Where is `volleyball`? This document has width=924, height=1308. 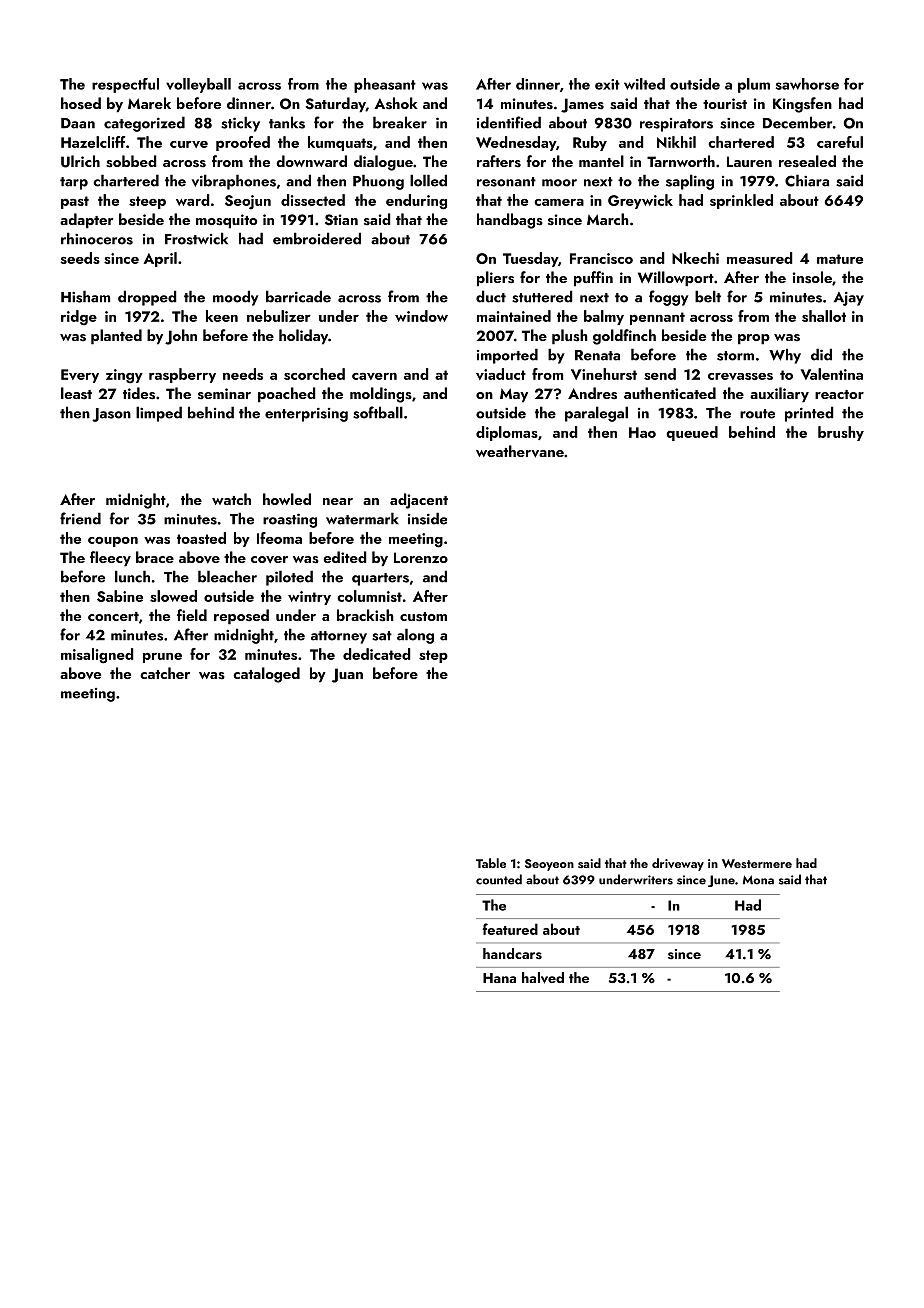
volleyball is located at coordinates (198, 85).
